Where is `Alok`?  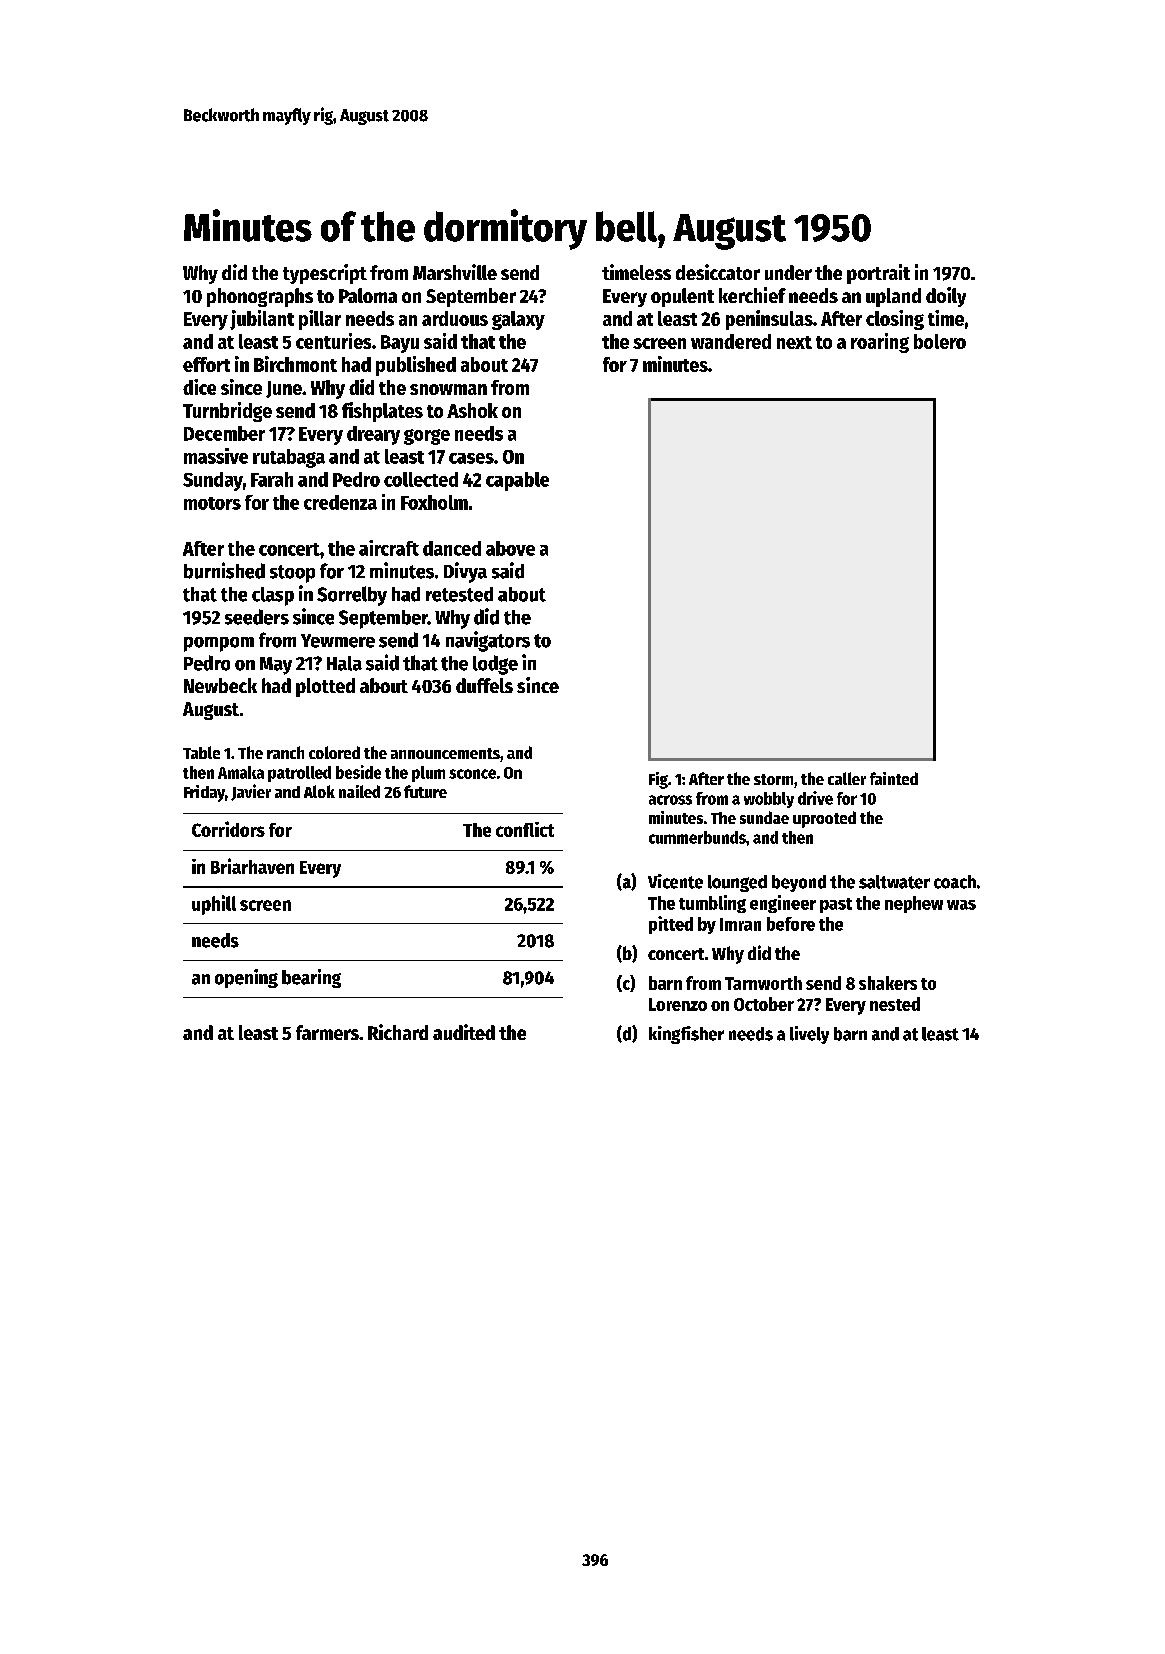 Alok is located at coordinates (319, 791).
